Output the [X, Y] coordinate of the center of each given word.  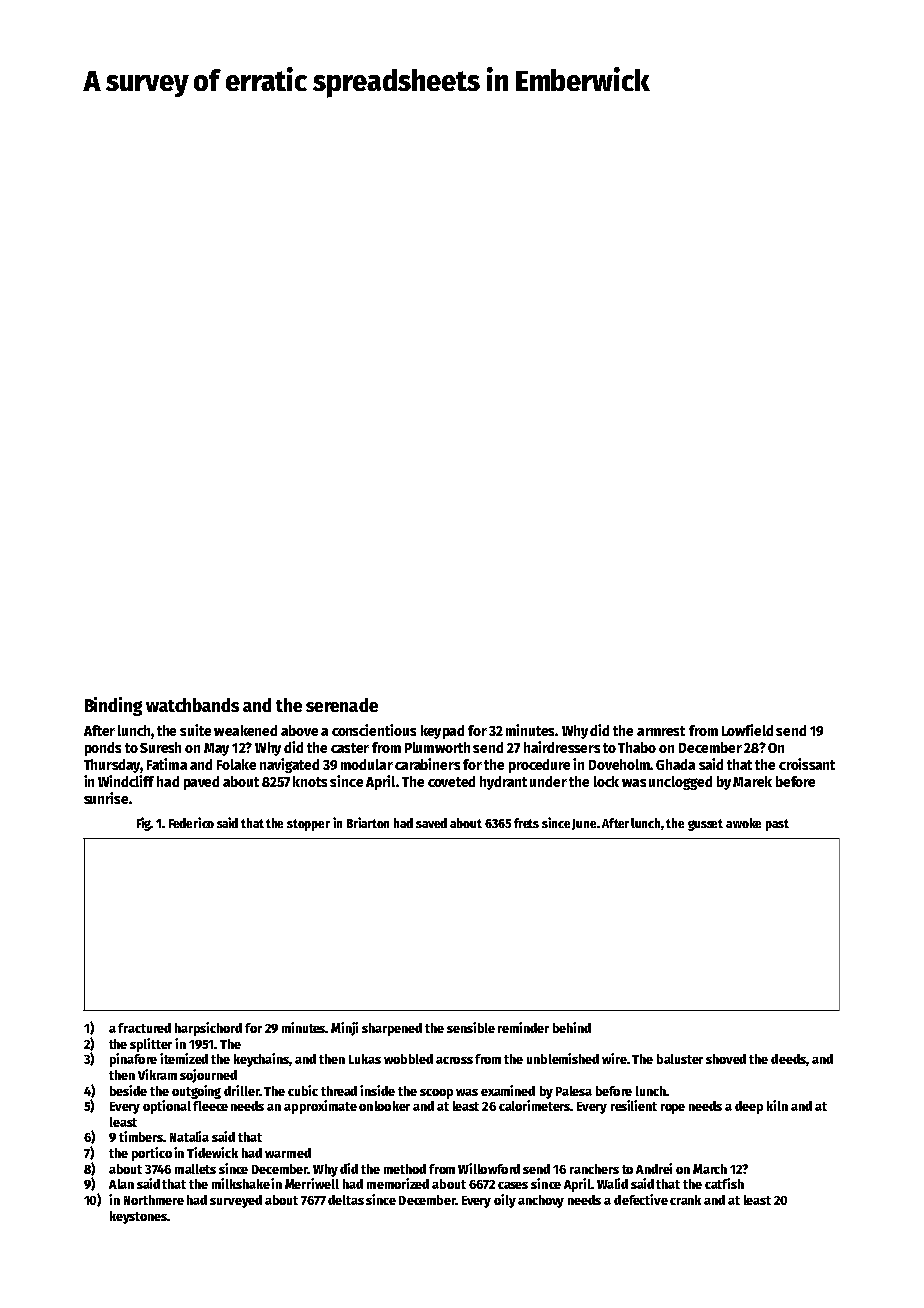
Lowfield [747, 730]
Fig [144, 824]
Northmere [154, 1200]
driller [242, 1090]
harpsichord [208, 1029]
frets [526, 823]
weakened [245, 730]
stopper [308, 825]
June [584, 824]
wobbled [408, 1059]
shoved [726, 1059]
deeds [788, 1059]
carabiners [427, 764]
